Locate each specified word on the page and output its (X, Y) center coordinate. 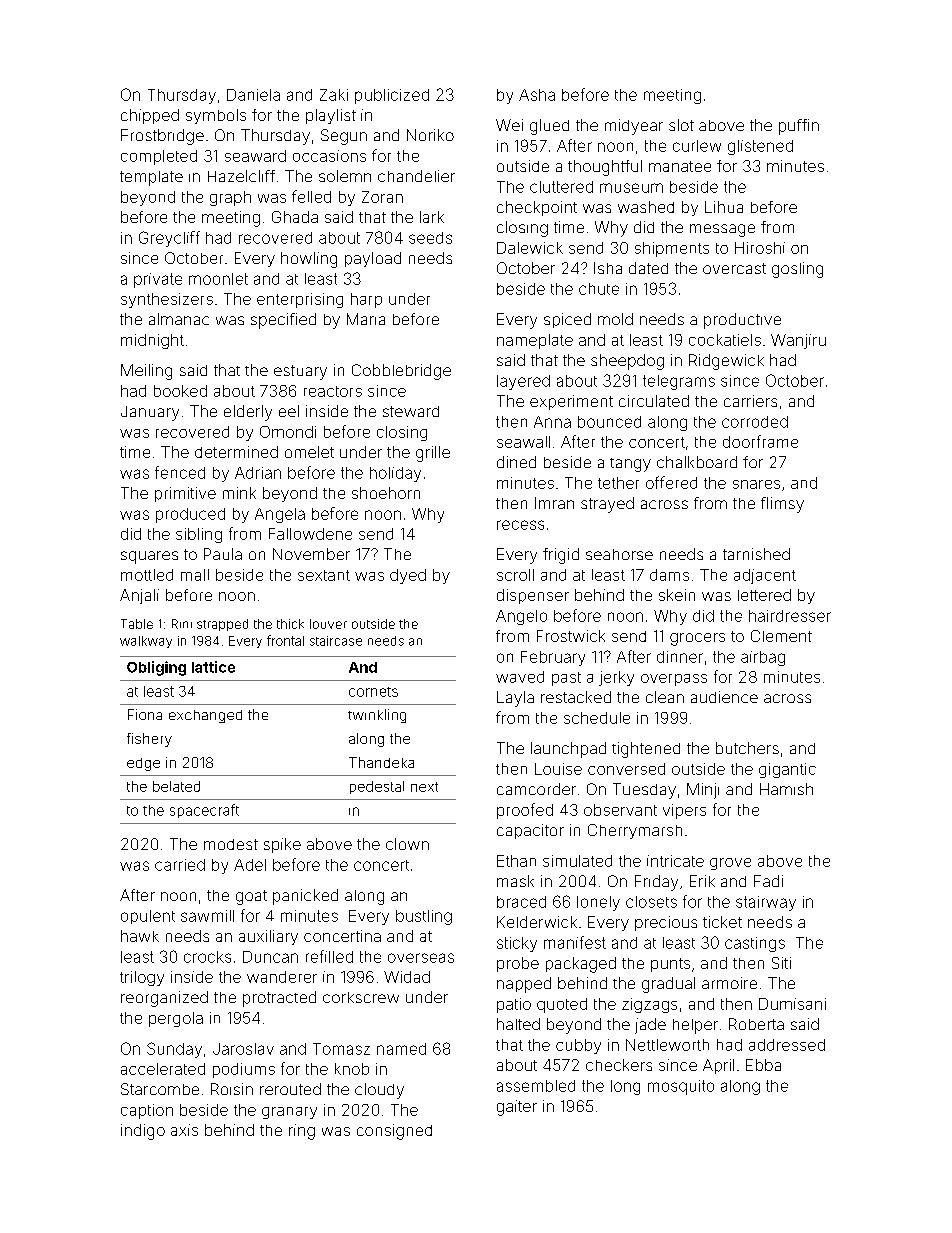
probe (518, 964)
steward (411, 411)
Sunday (174, 1050)
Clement (781, 636)
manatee (680, 166)
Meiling (146, 372)
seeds (430, 238)
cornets (373, 692)
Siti (781, 963)
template (151, 178)
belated (176, 786)
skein (677, 595)
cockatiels (725, 340)
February (553, 658)
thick (290, 624)
